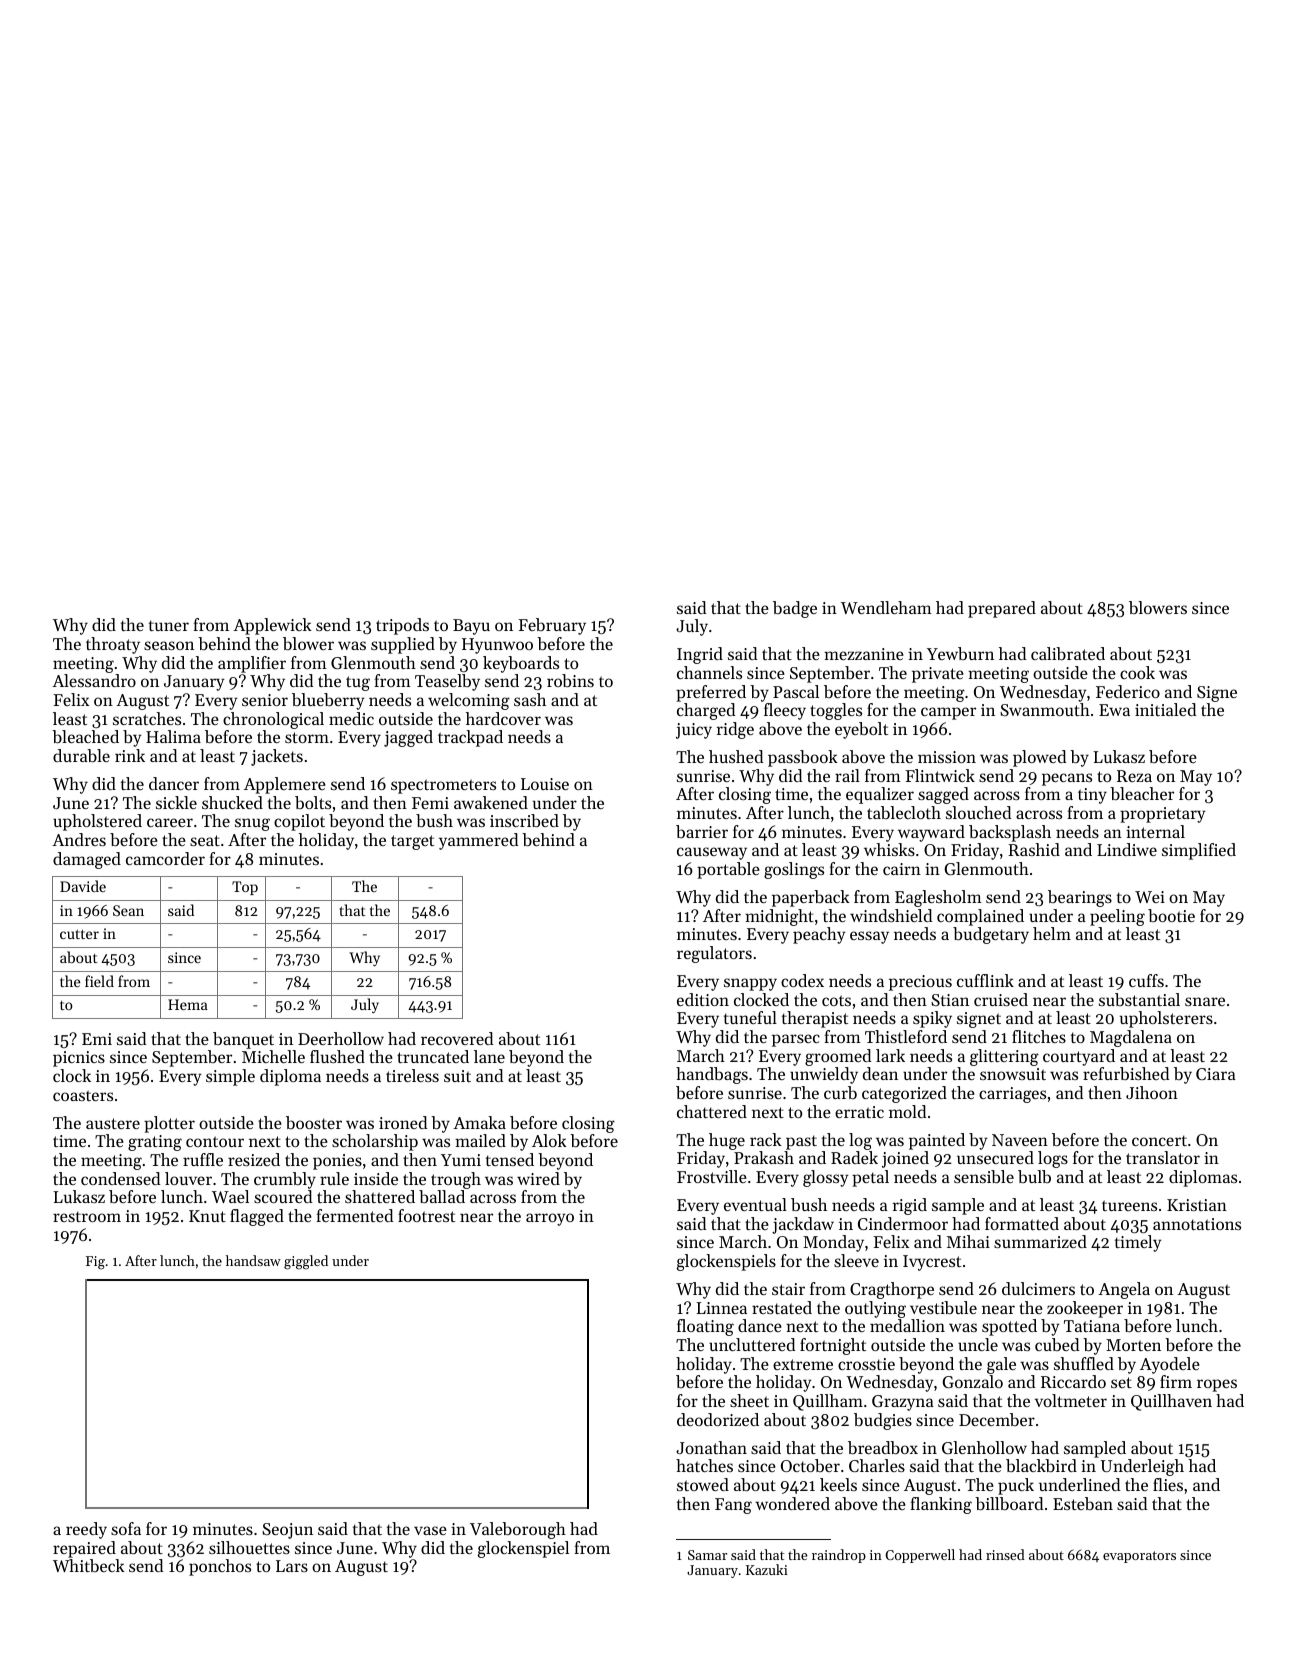 This document has height=1680, width=1298. Describe the element at coordinates (469, 701) in the document. I see `welcoming` at that location.
